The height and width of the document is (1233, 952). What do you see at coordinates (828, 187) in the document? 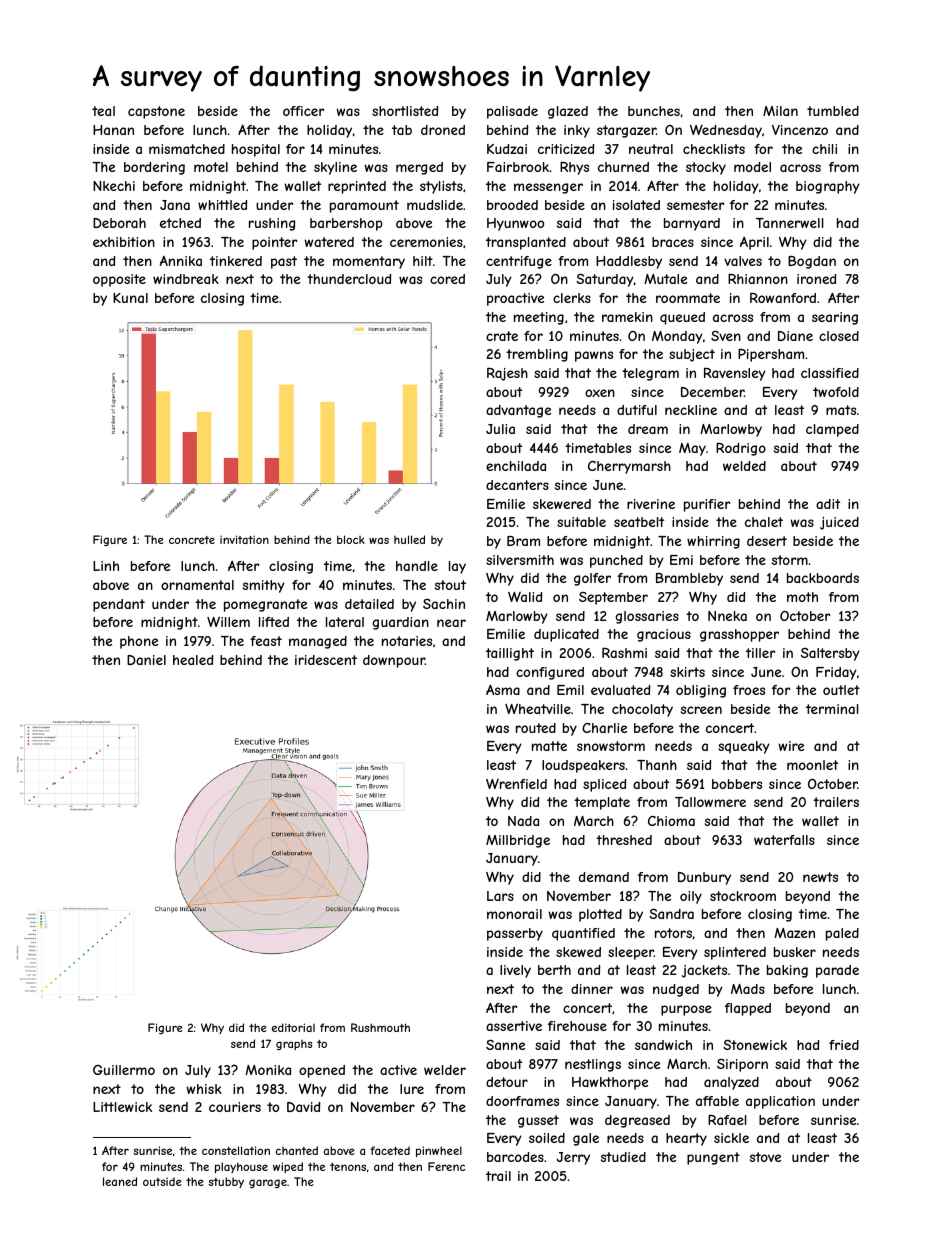
I see `biography` at bounding box center [828, 187].
